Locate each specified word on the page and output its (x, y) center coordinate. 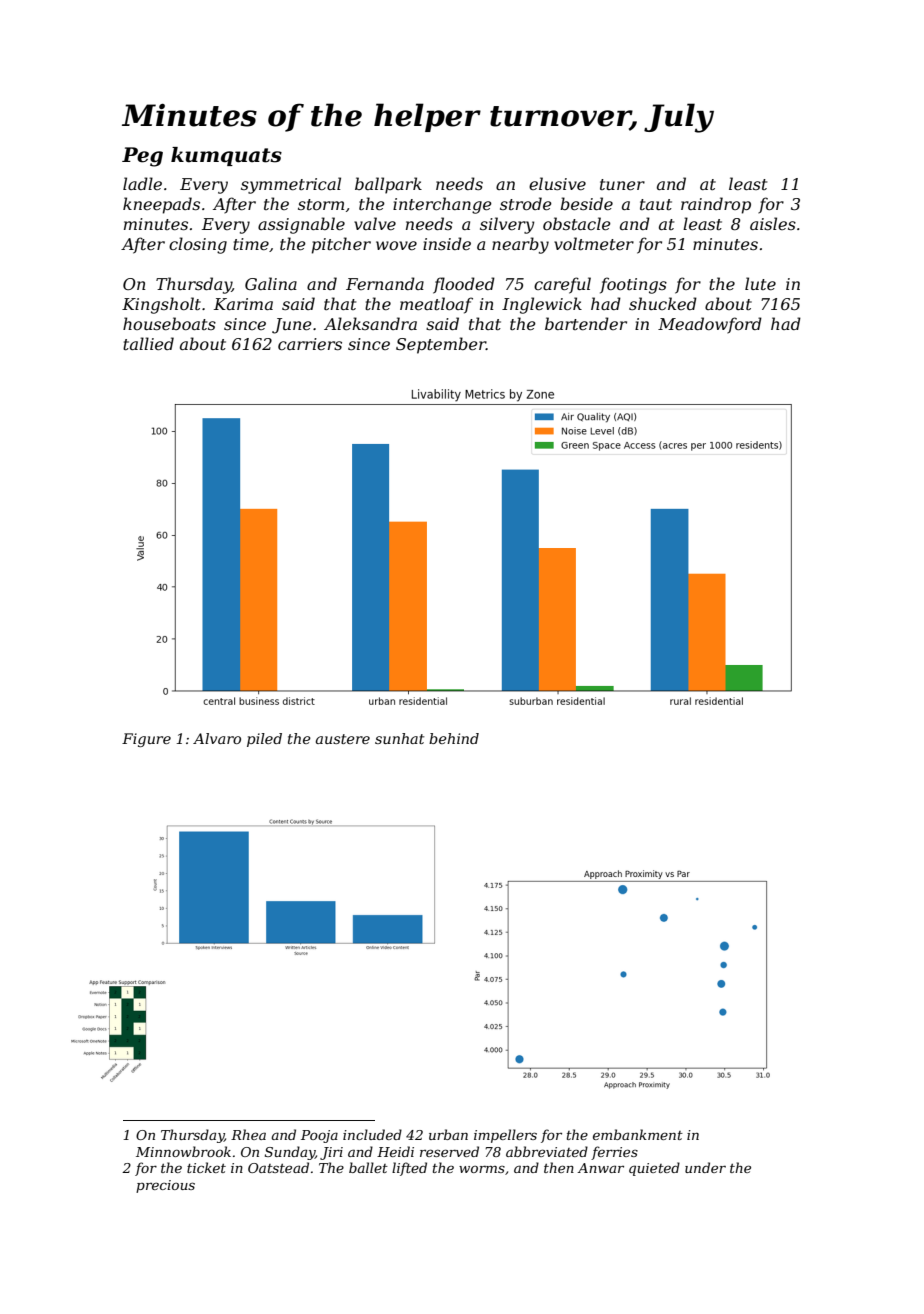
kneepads (161, 205)
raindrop (716, 205)
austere (343, 739)
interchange (442, 205)
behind (454, 738)
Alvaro (217, 738)
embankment (638, 1134)
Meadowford (710, 325)
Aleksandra (370, 323)
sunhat (399, 738)
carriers (310, 344)
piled (264, 740)
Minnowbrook (183, 1151)
